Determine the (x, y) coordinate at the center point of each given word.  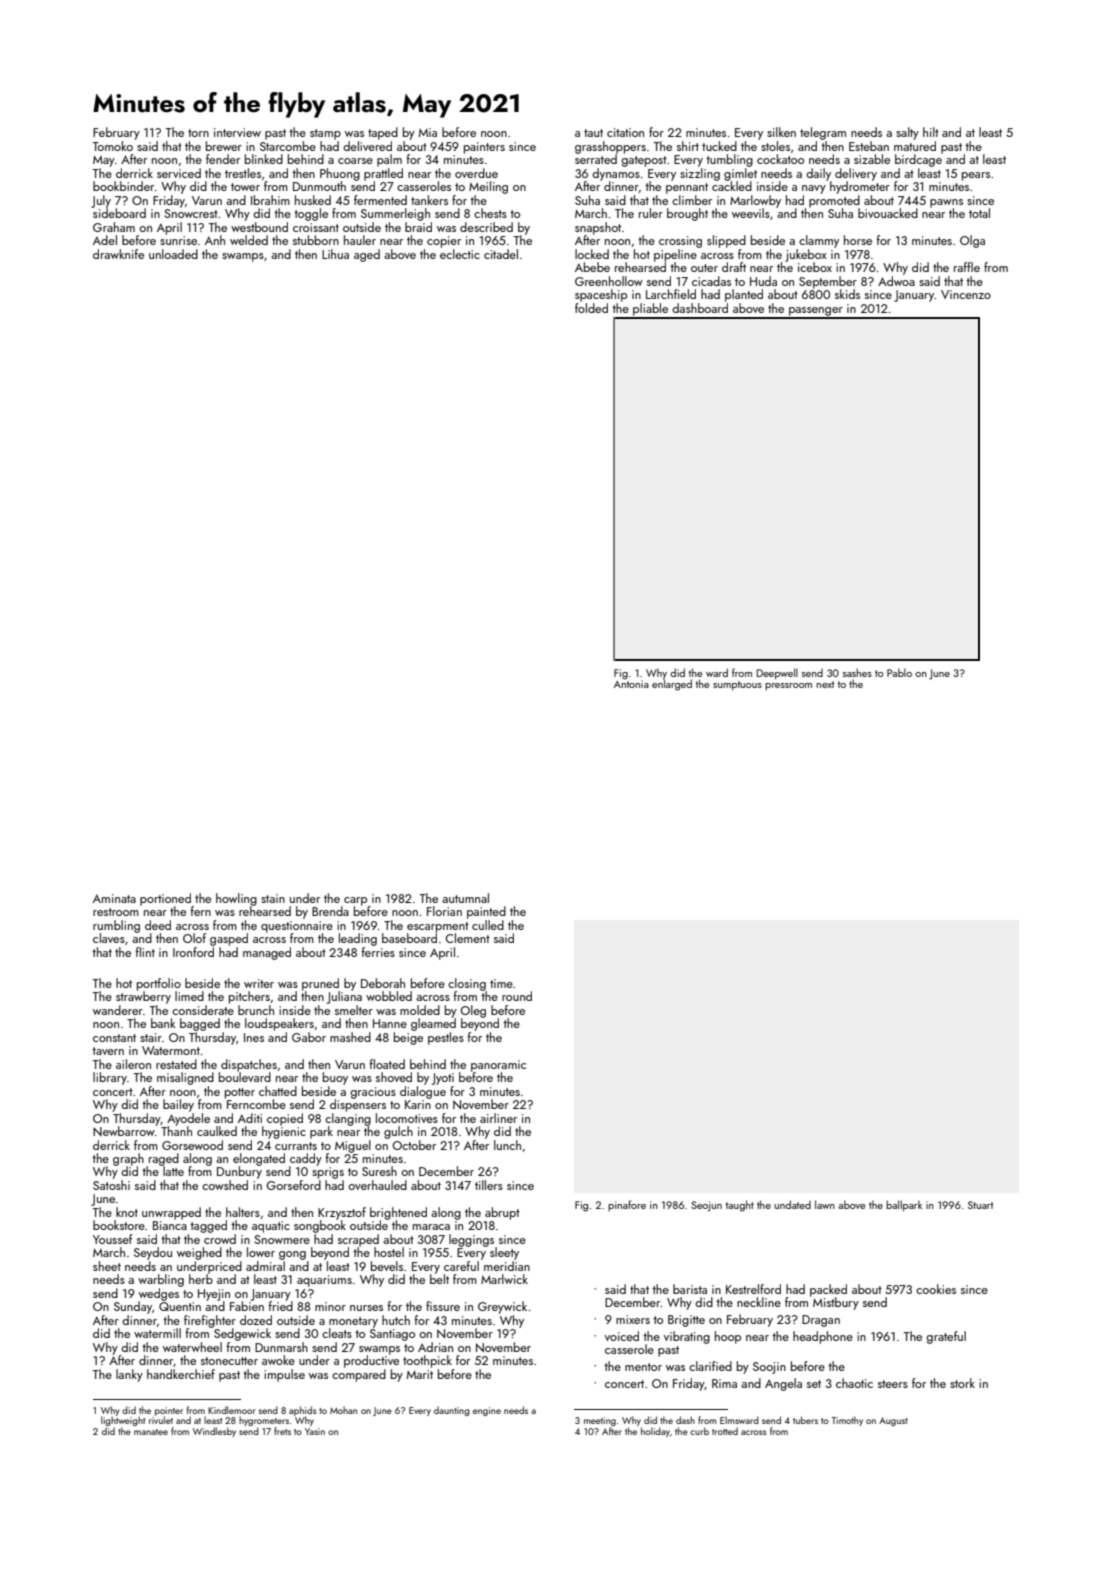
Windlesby (214, 1432)
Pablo (899, 672)
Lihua (335, 254)
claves (109, 938)
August (893, 1421)
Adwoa (896, 281)
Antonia (631, 684)
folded (591, 308)
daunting (452, 1411)
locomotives (407, 1118)
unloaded (173, 254)
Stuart (980, 1205)
